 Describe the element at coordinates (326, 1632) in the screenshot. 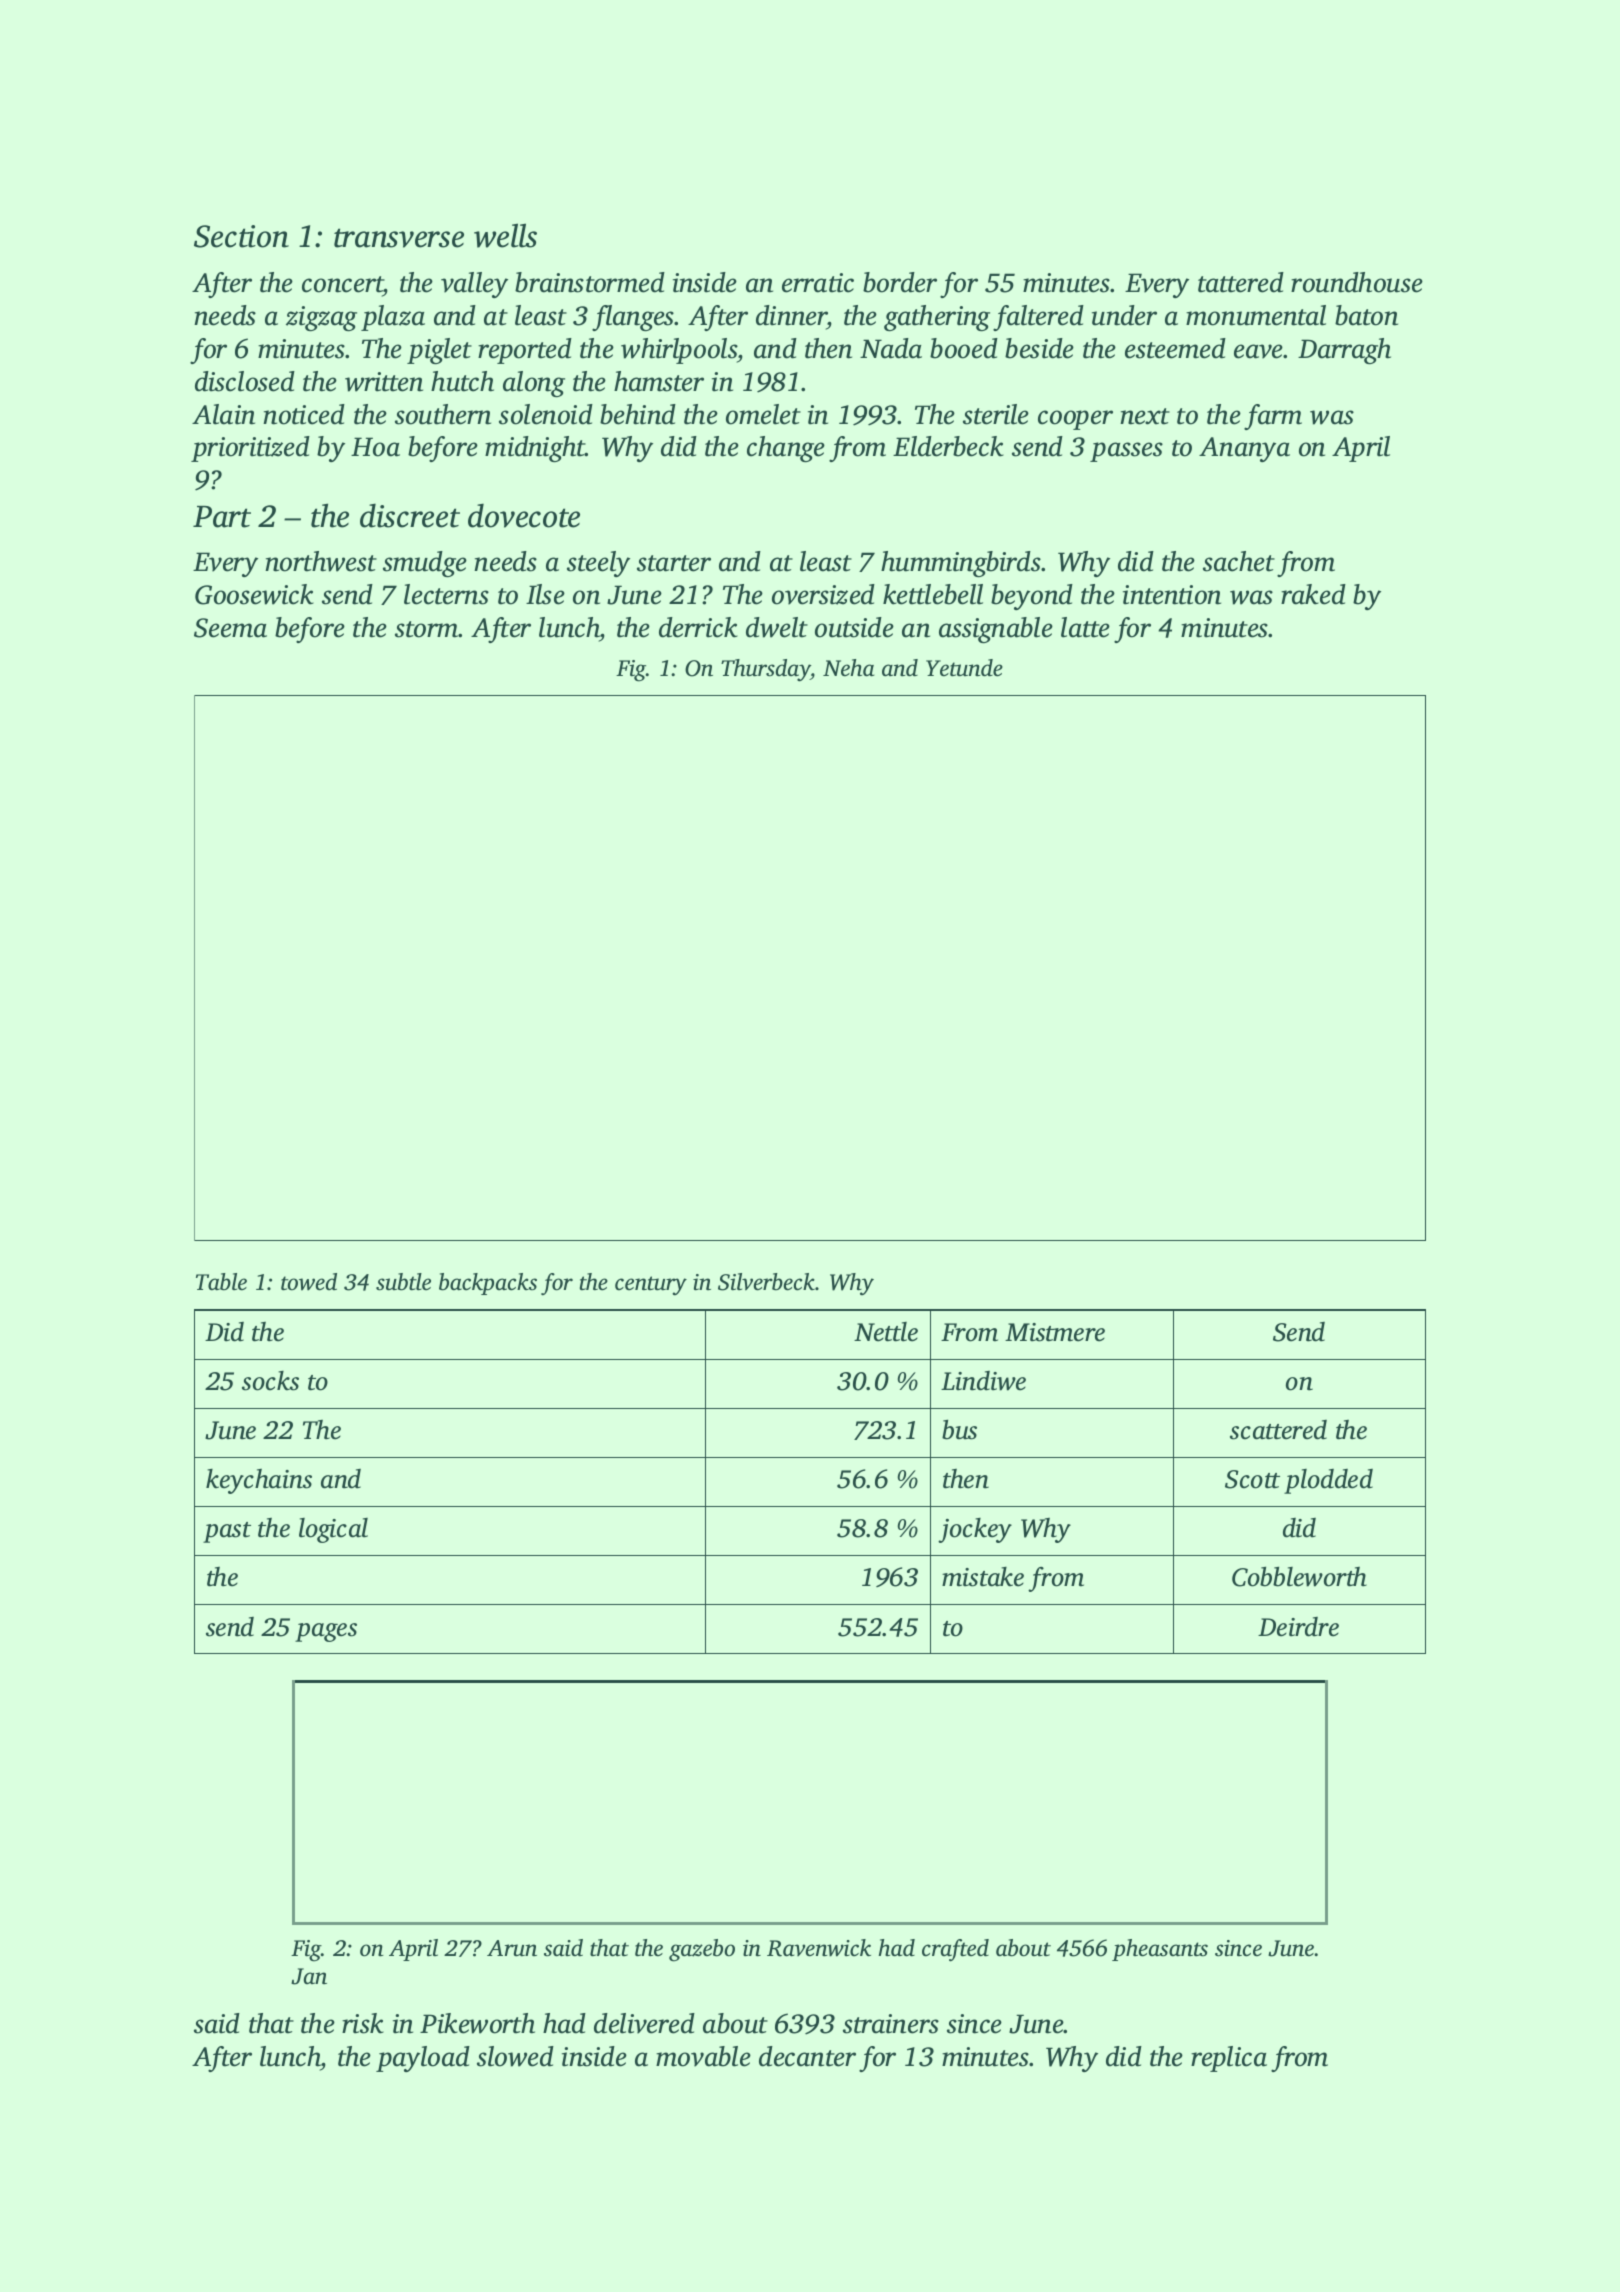

I see `pages` at that location.
